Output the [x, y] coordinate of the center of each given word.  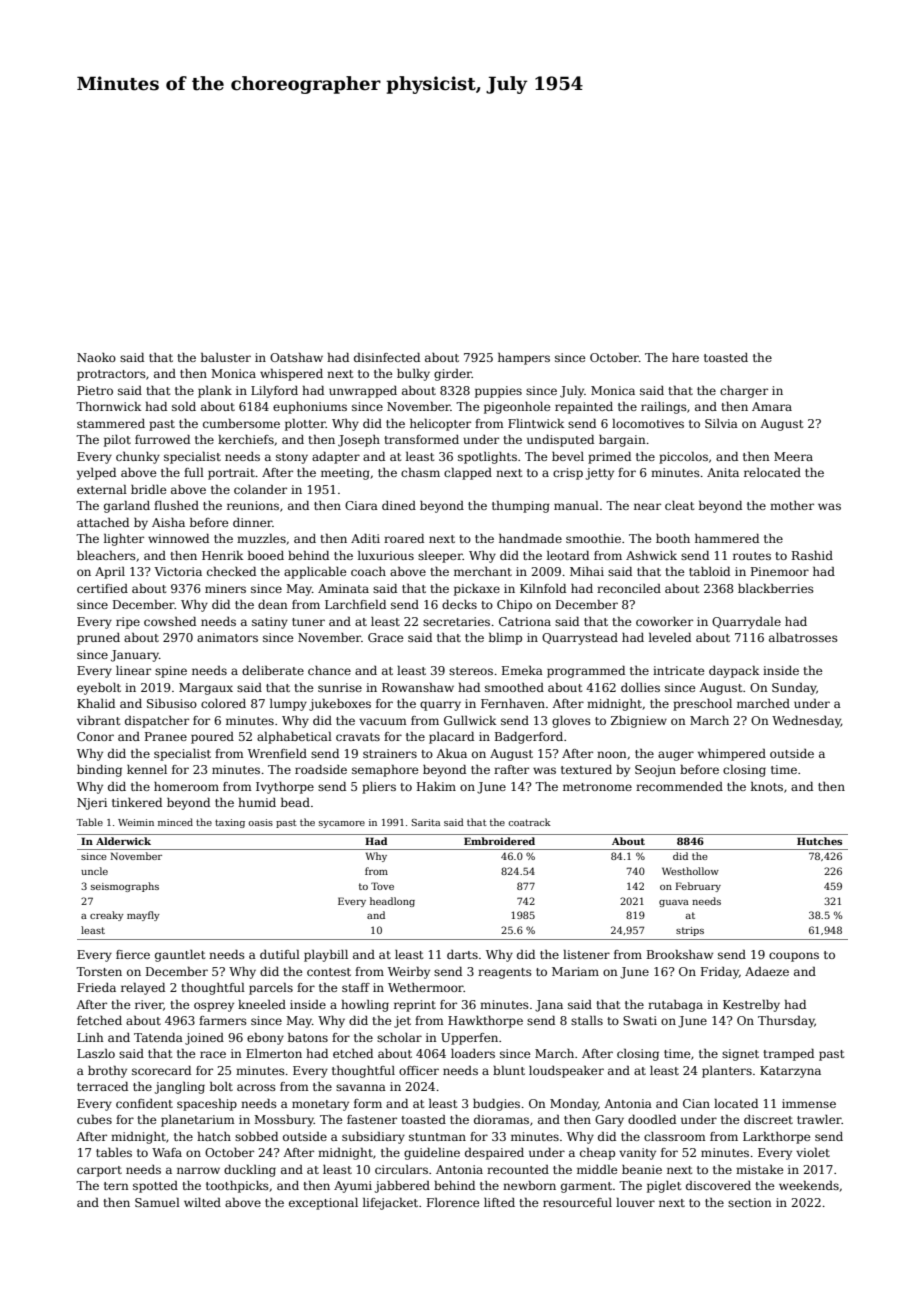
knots [767, 786]
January [135, 656]
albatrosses [803, 637]
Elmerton [274, 1053]
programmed [586, 672]
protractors [111, 375]
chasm [420, 472]
